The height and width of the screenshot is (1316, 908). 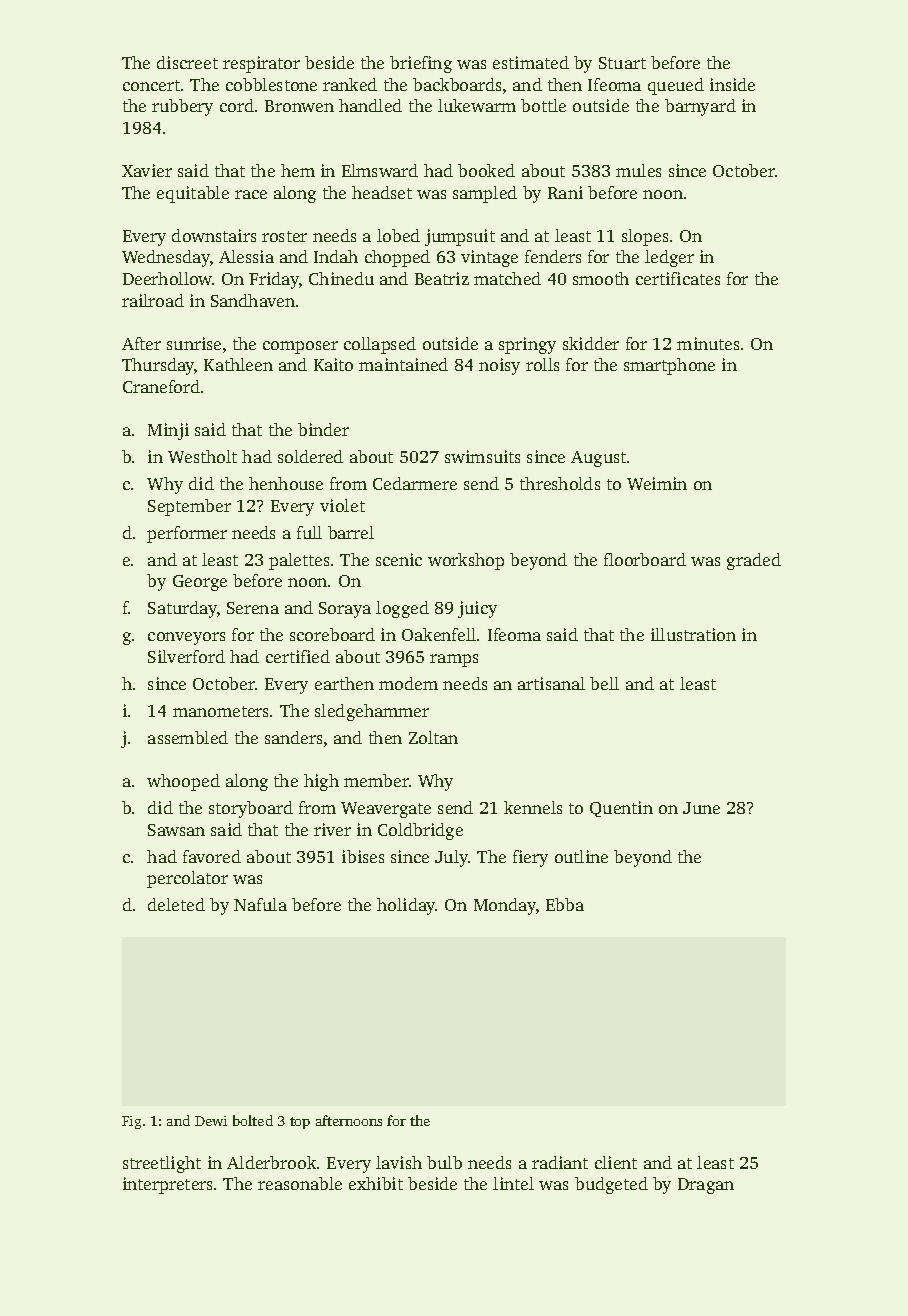 I want to click on discreet, so click(x=187, y=62).
